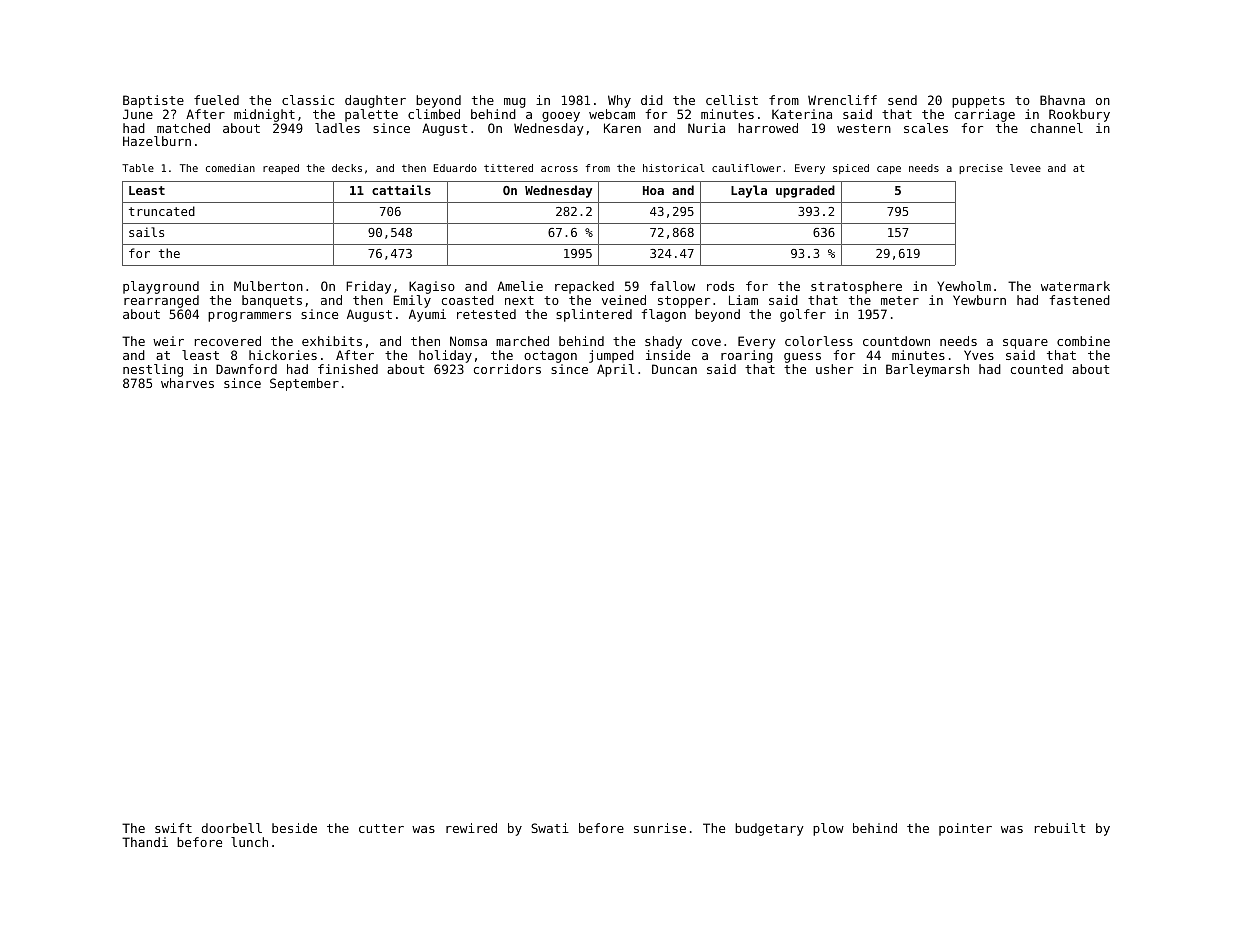 This screenshot has width=1233, height=952. I want to click on exhibits, so click(332, 341).
